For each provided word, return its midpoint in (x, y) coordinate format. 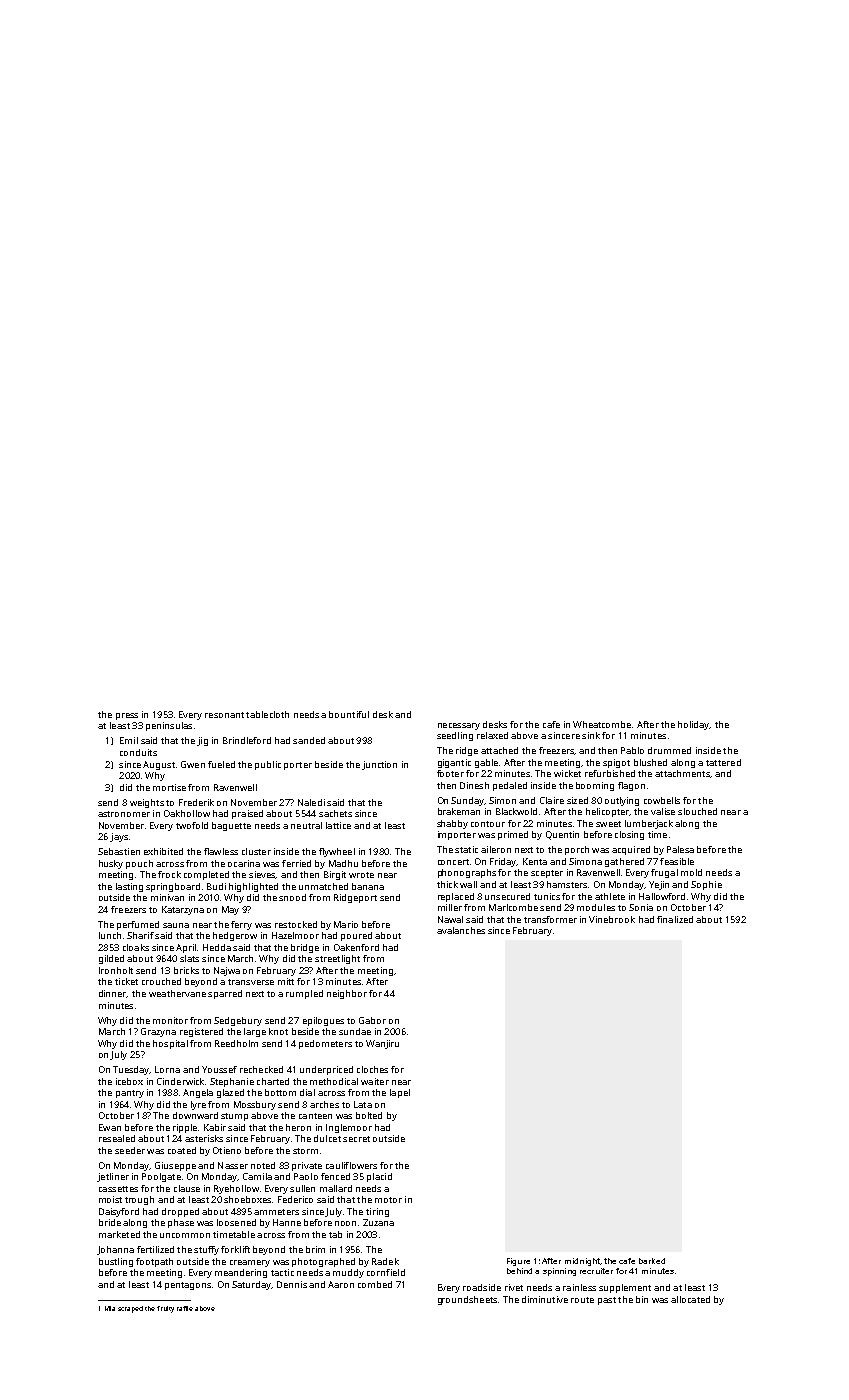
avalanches (461, 930)
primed (513, 835)
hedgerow (235, 936)
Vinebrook (612, 919)
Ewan (110, 1127)
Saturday (252, 1285)
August (159, 765)
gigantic (454, 763)
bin (642, 1299)
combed (375, 1284)
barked (652, 1261)
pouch (139, 864)
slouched (697, 811)
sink (591, 735)
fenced (335, 1176)
